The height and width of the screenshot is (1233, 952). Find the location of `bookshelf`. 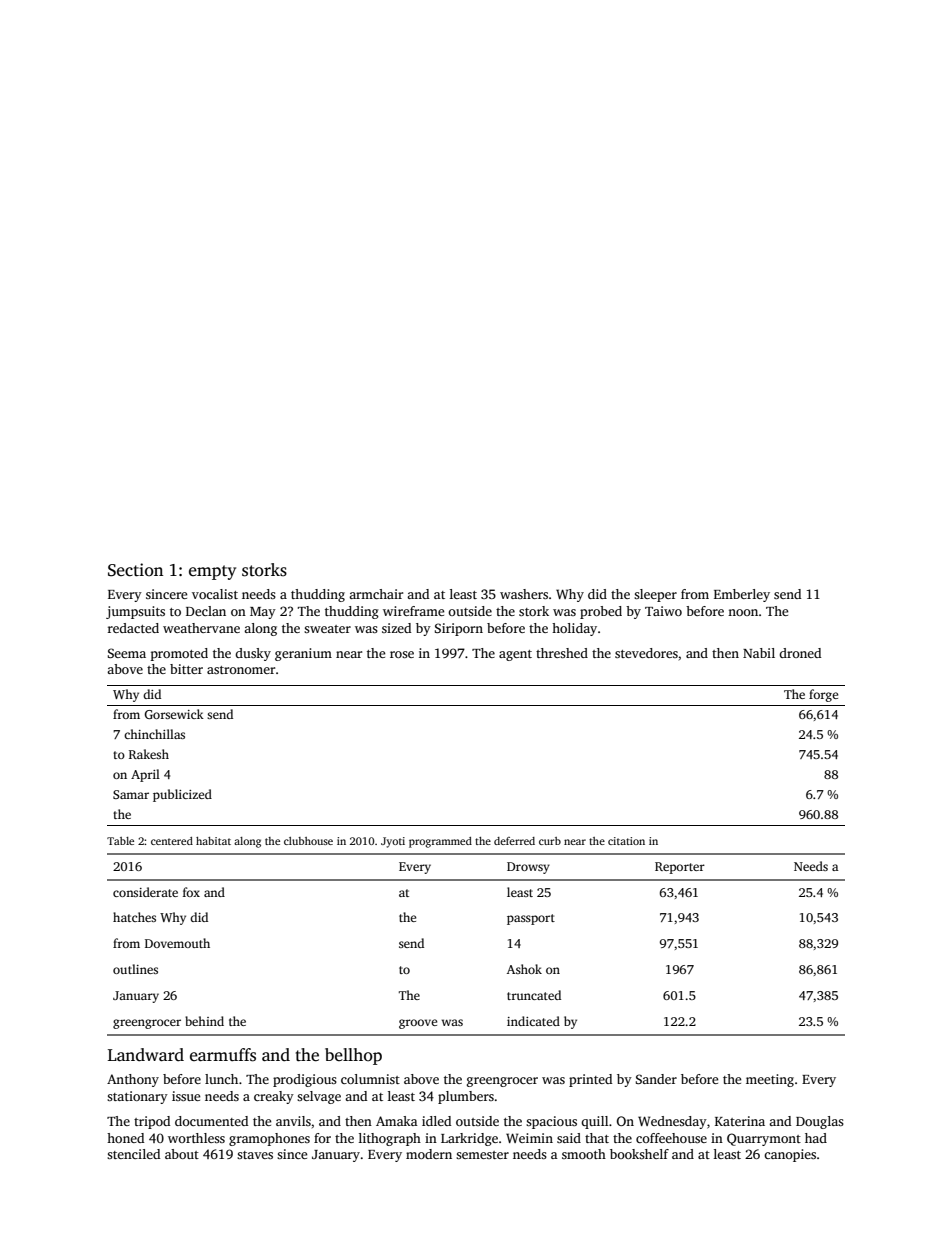

bookshelf is located at coordinates (639, 1154).
